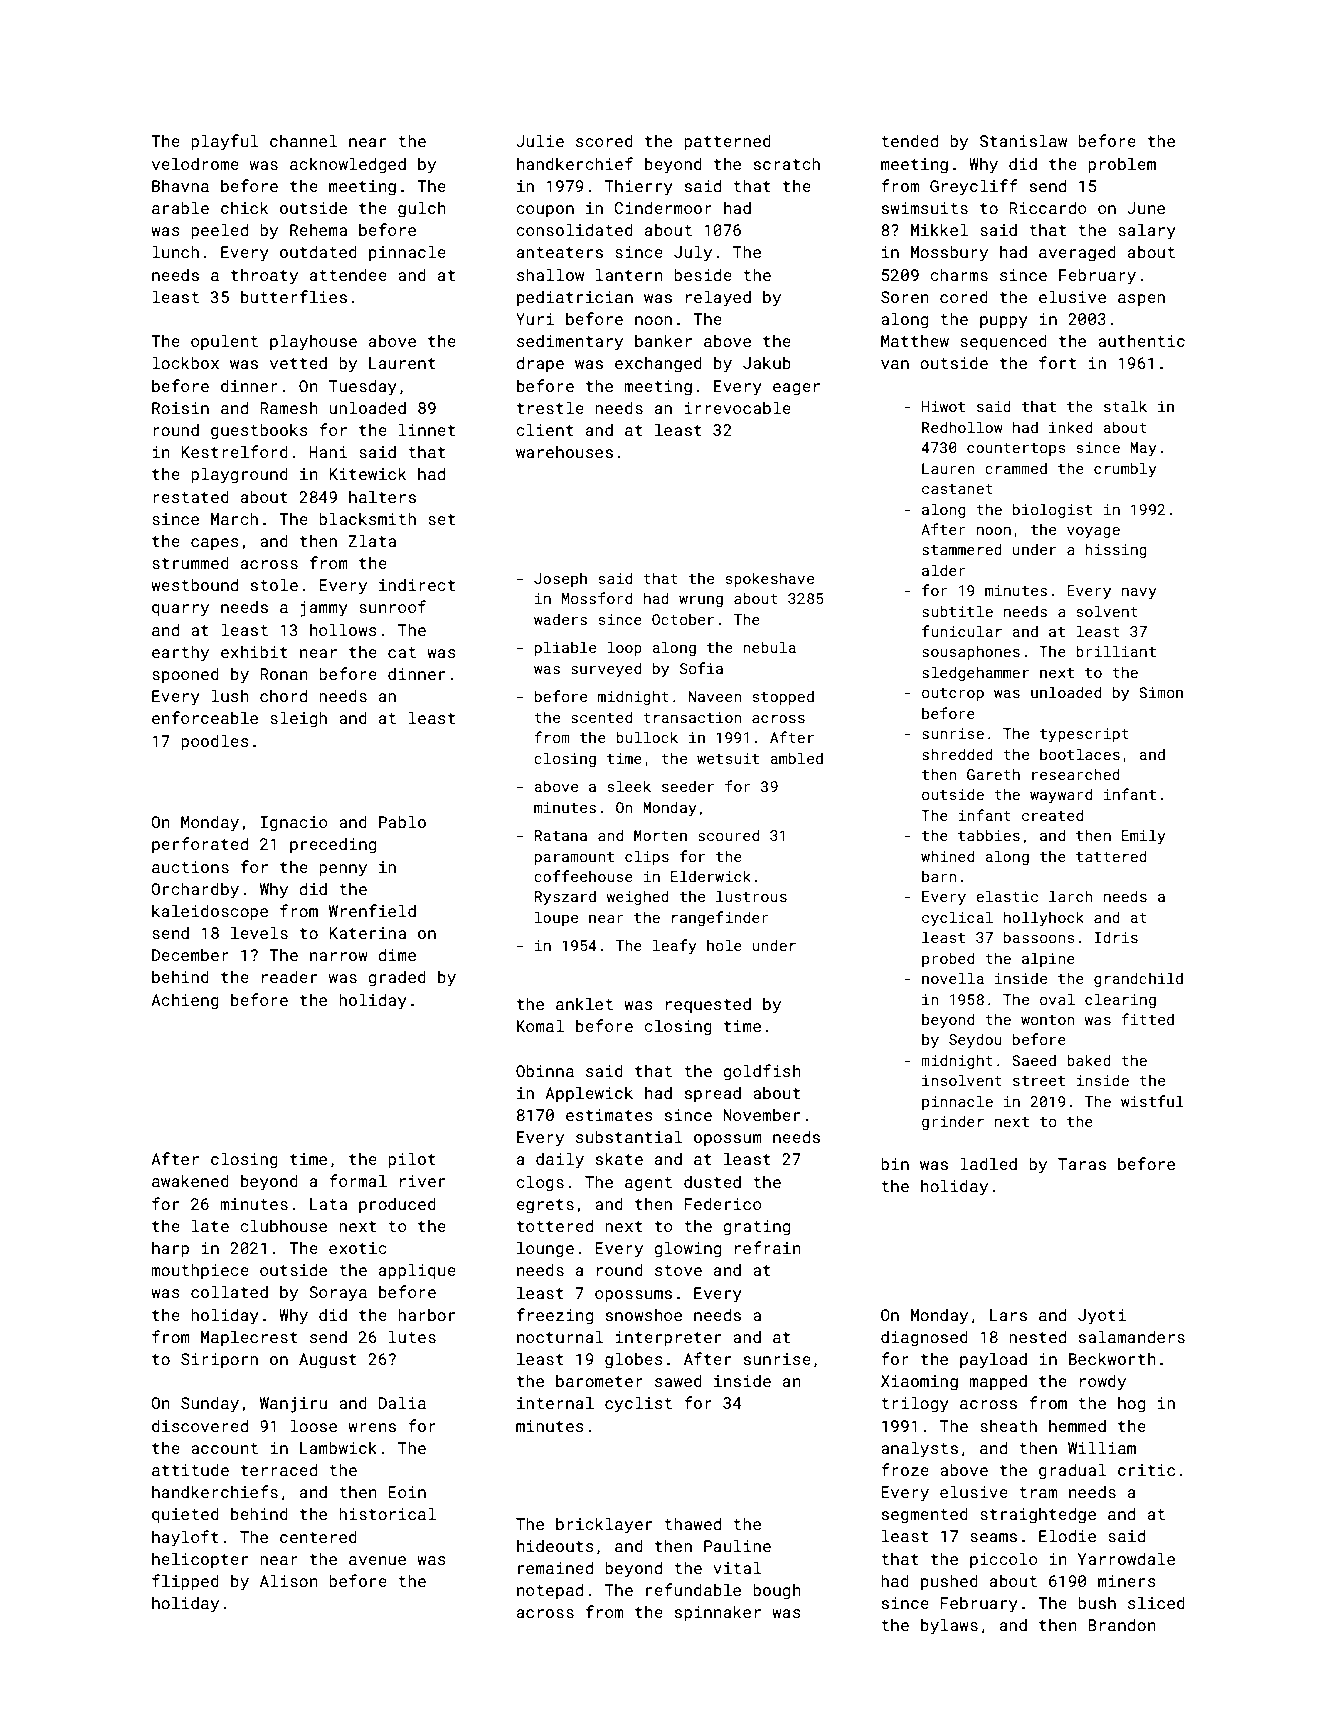 This document has width=1341, height=1736. I want to click on notepad, so click(550, 1591).
